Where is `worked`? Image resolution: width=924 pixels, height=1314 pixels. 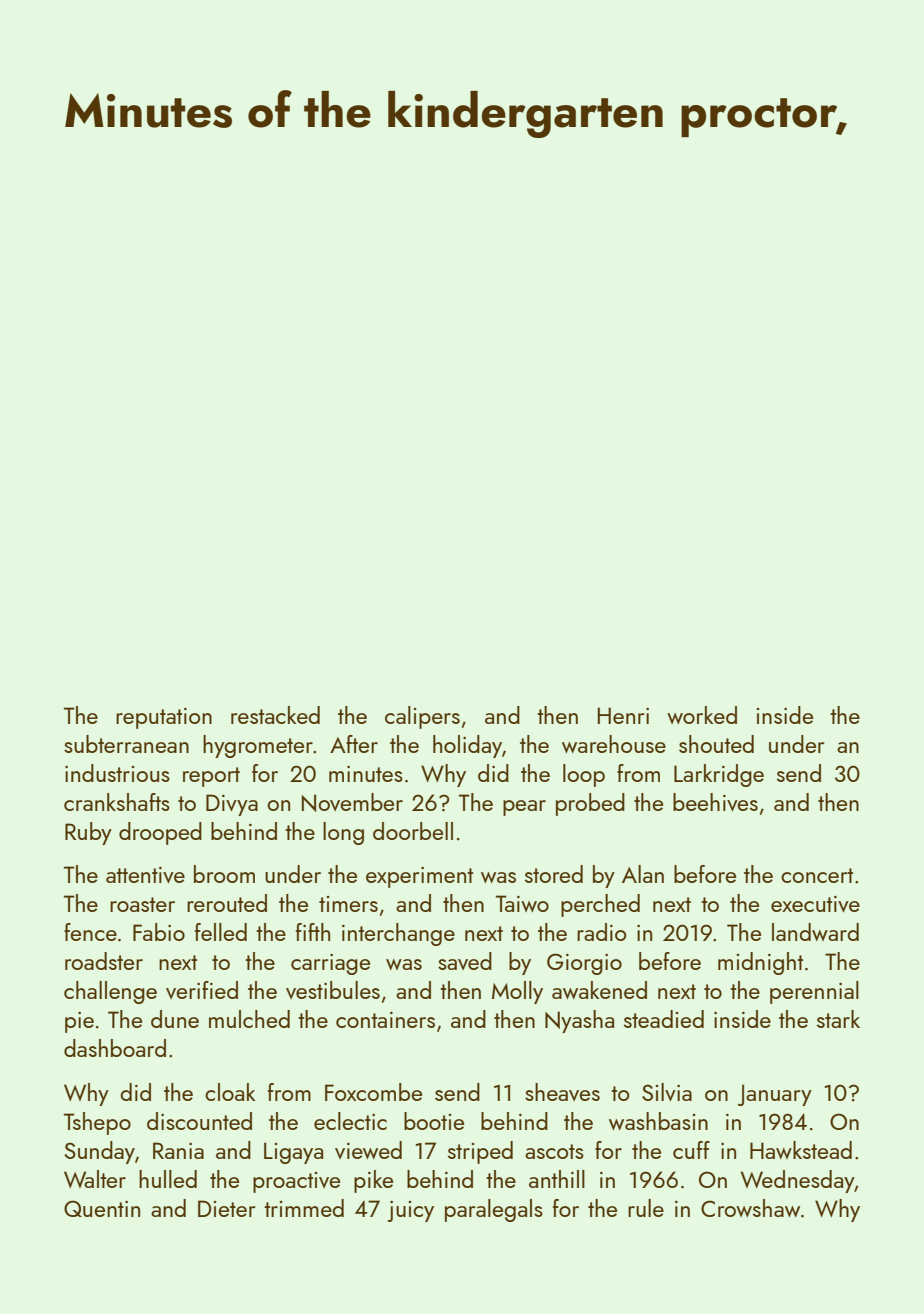
worked is located at coordinates (702, 715).
